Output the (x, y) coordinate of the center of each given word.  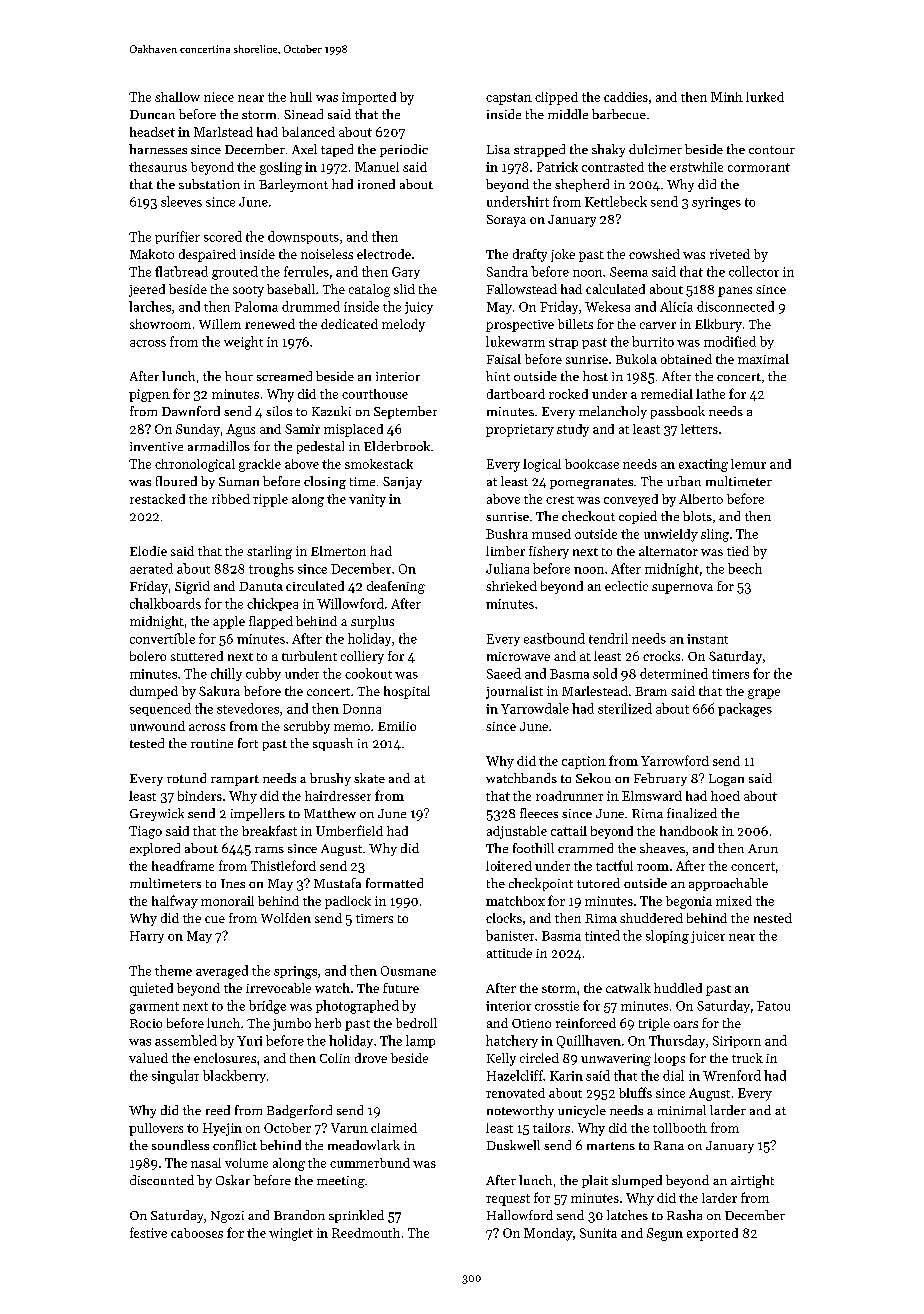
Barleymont (293, 185)
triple (654, 1024)
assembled (186, 1040)
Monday (548, 1234)
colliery (362, 657)
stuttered (197, 656)
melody (403, 325)
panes (735, 292)
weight (243, 343)
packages (745, 710)
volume (246, 1163)
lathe (710, 394)
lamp (420, 1041)
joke (563, 255)
